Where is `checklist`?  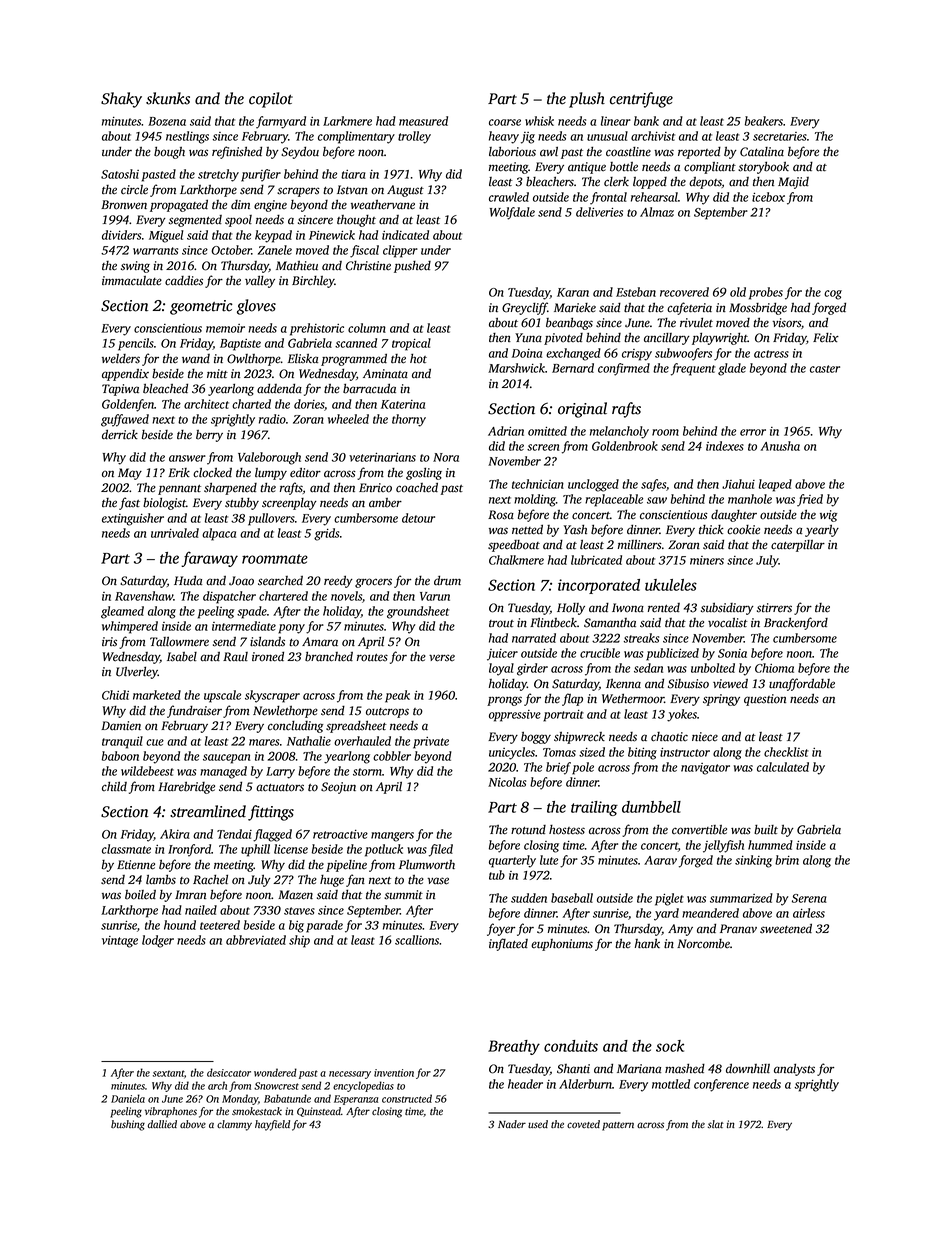 checklist is located at coordinates (786, 752).
